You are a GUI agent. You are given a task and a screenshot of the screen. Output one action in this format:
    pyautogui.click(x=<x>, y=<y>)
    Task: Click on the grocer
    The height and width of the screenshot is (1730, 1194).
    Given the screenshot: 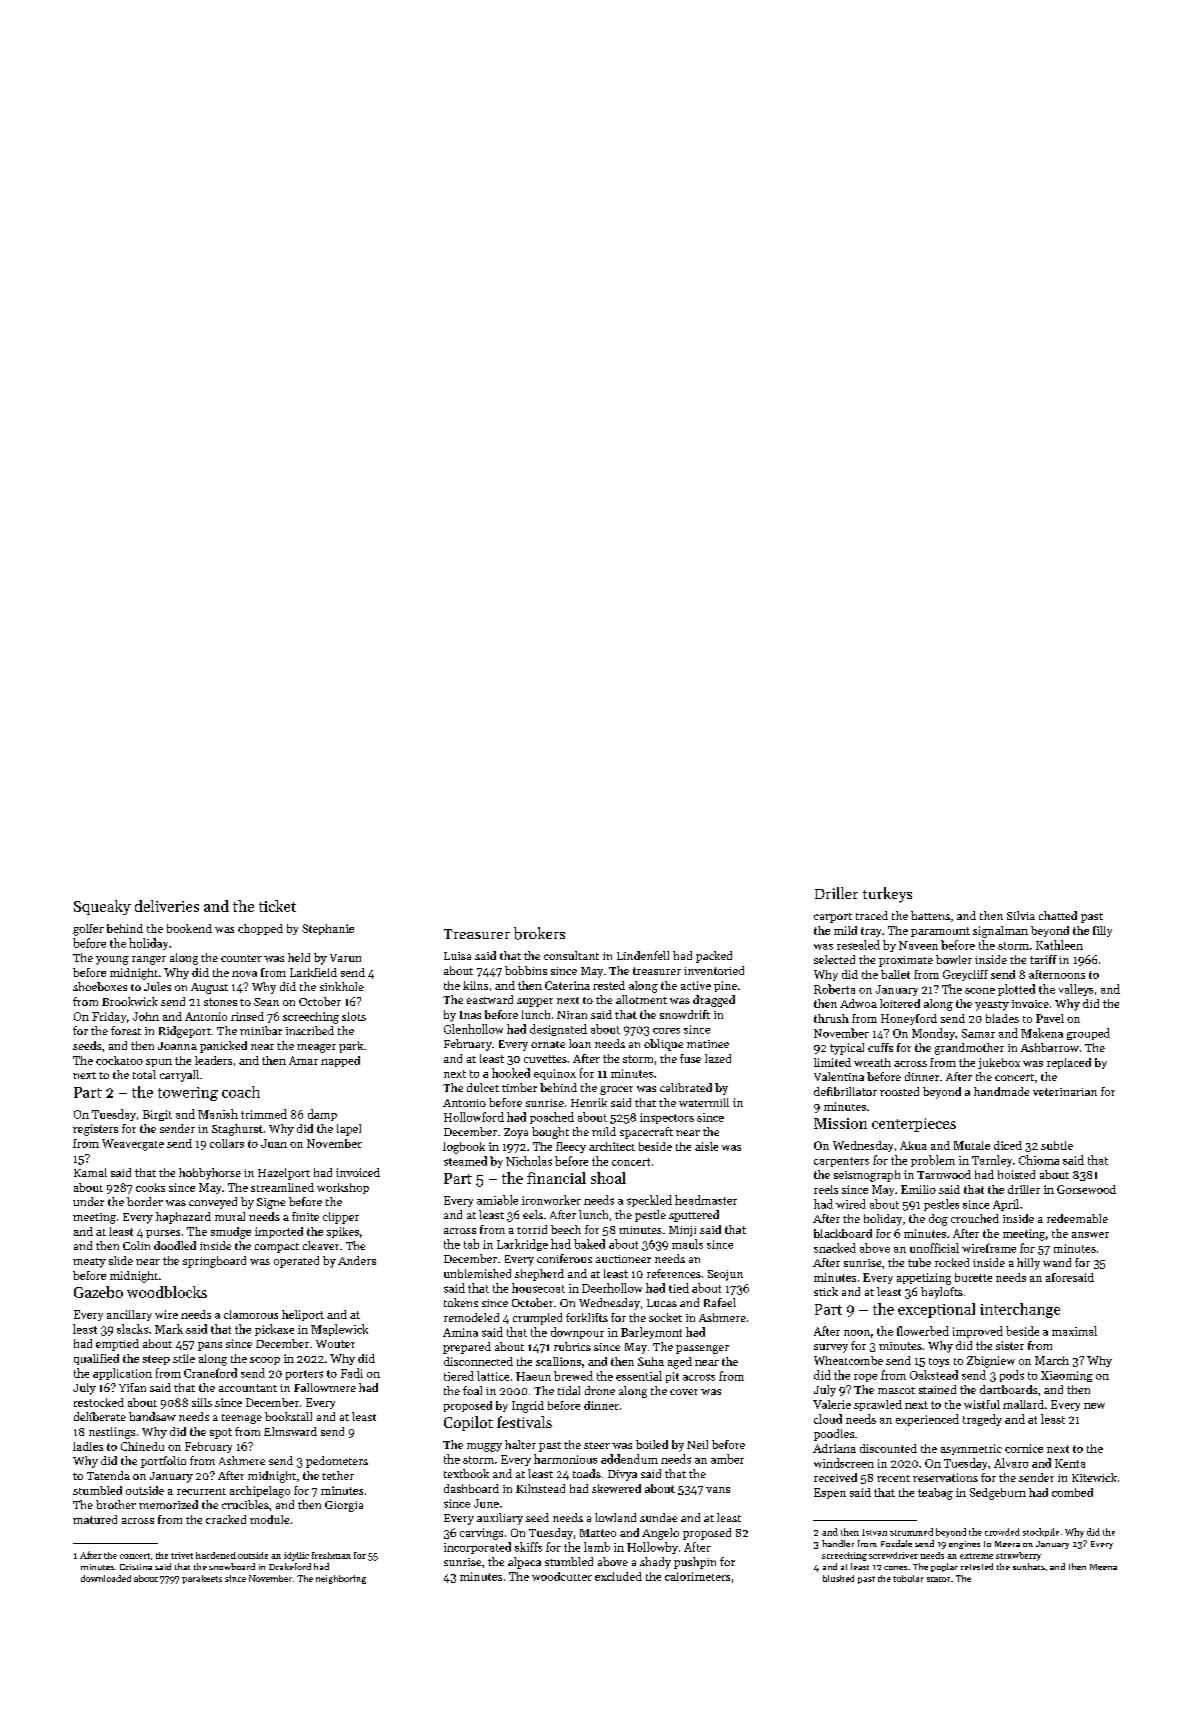 What is the action you would take?
    pyautogui.click(x=616, y=1090)
